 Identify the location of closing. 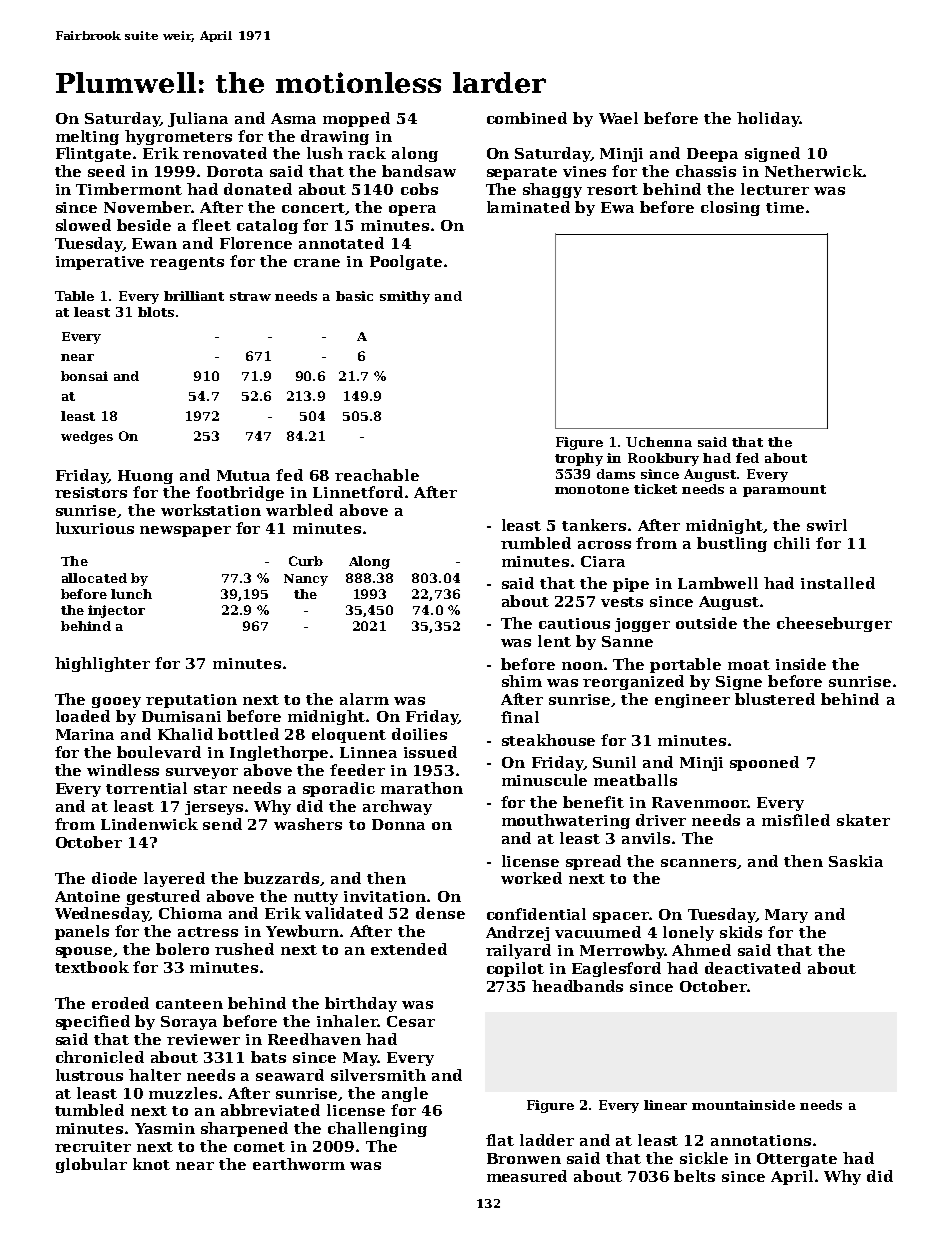
(730, 208).
